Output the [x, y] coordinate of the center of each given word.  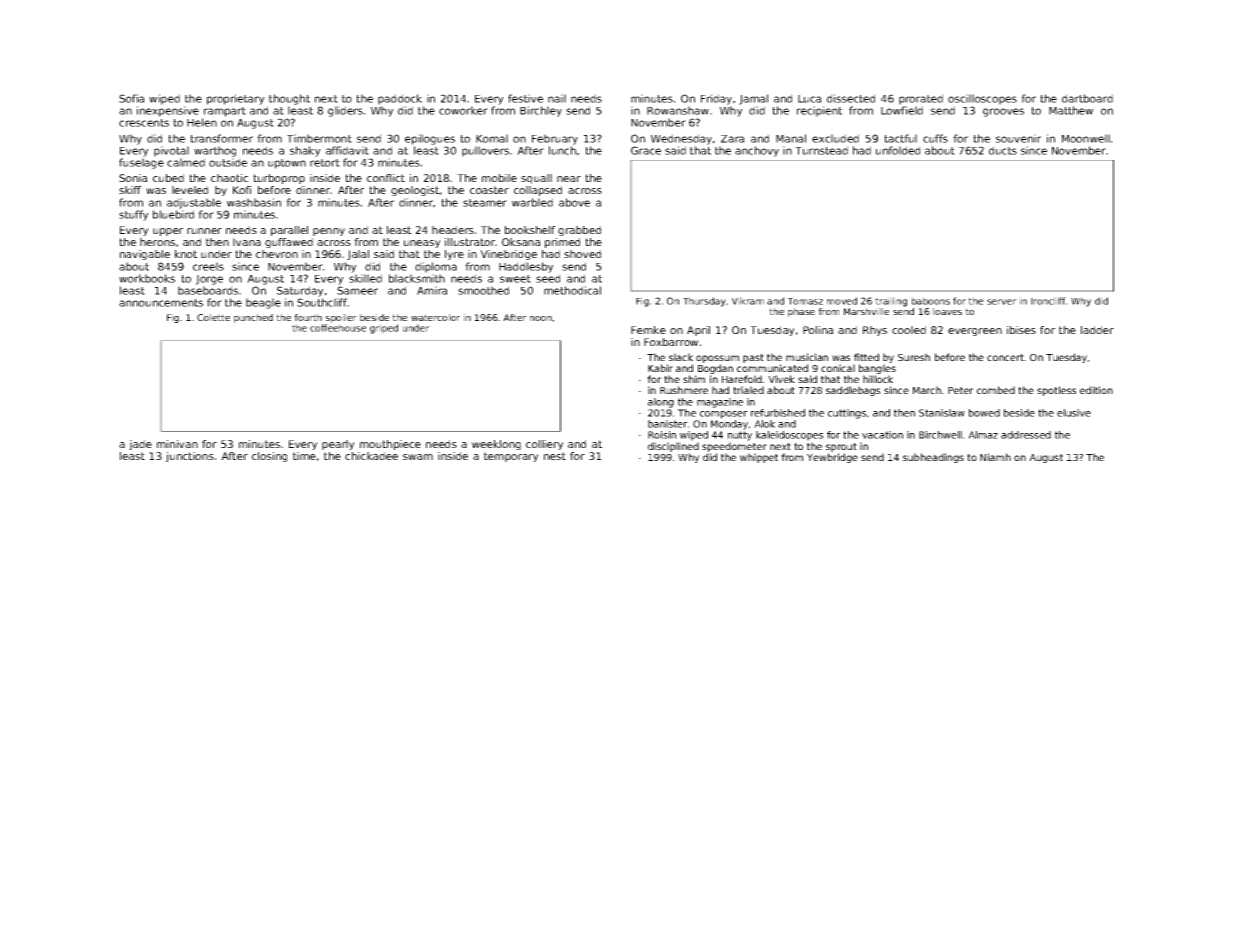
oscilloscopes [982, 99]
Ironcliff [1048, 301]
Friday [716, 99]
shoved [582, 254]
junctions [190, 457]
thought [289, 99]
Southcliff [322, 302]
